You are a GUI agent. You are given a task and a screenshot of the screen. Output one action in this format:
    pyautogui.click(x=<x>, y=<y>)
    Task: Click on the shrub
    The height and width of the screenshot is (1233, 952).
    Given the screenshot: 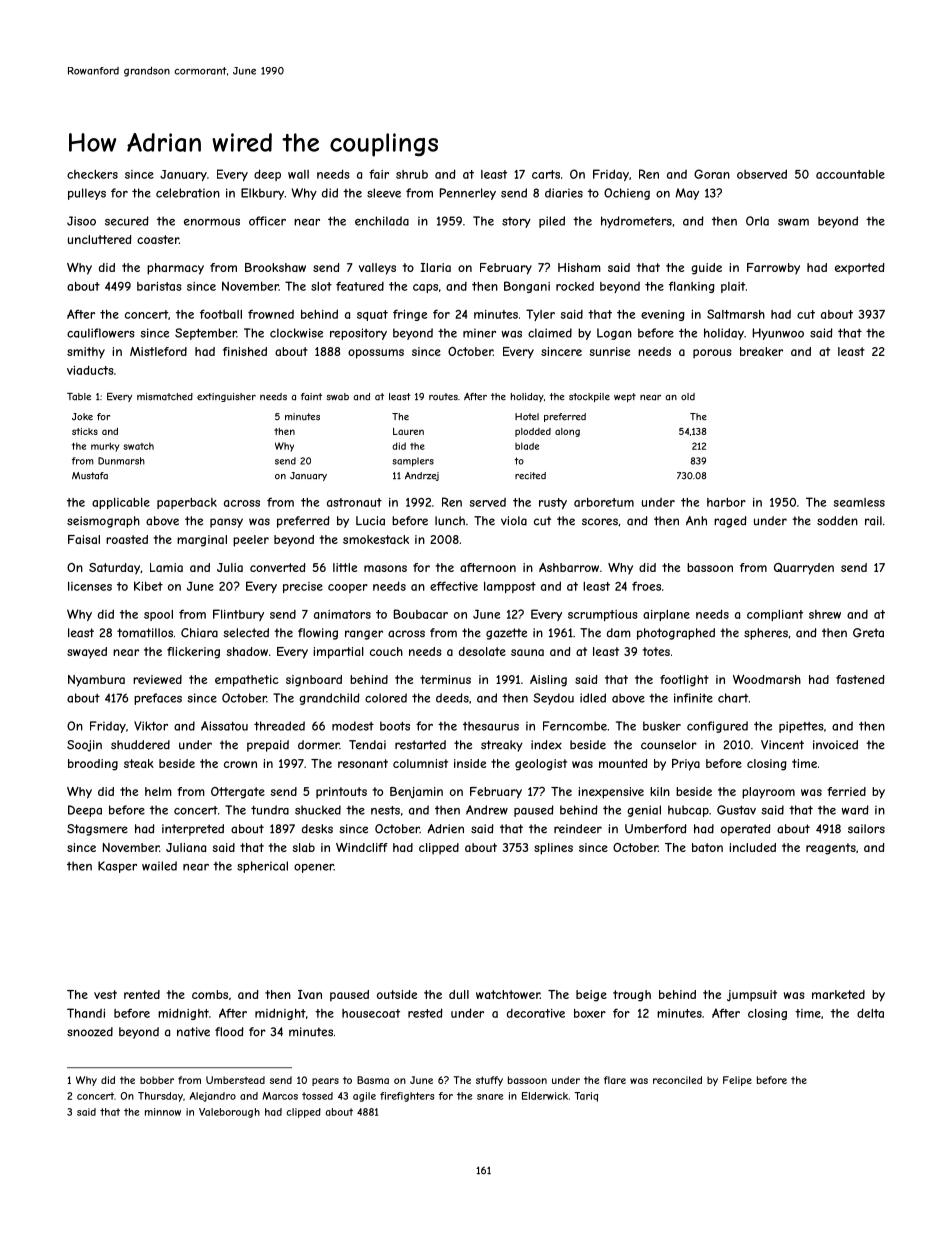 What is the action you would take?
    pyautogui.click(x=412, y=174)
